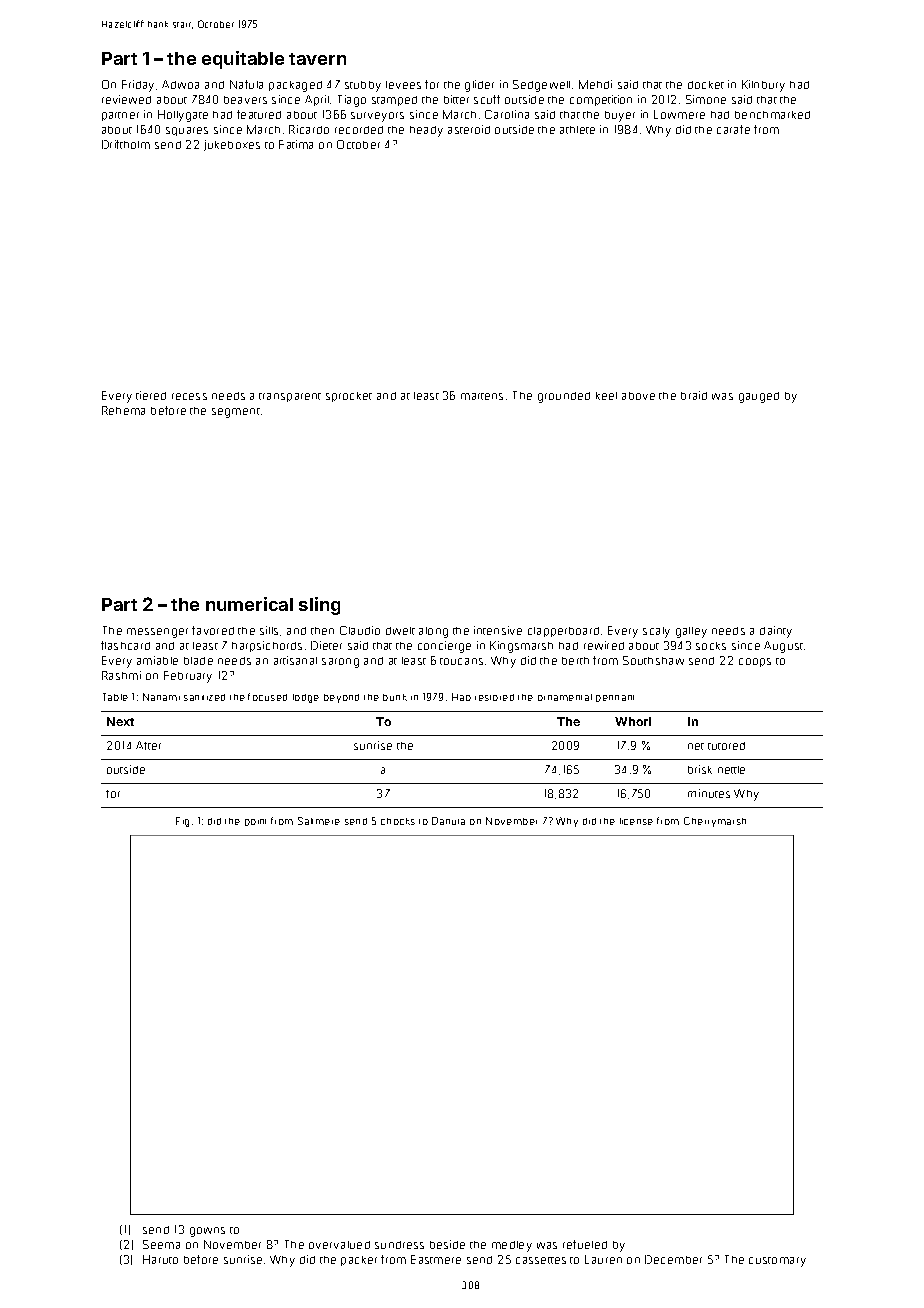  Describe the element at coordinates (398, 821) in the screenshot. I see `chocks` at that location.
